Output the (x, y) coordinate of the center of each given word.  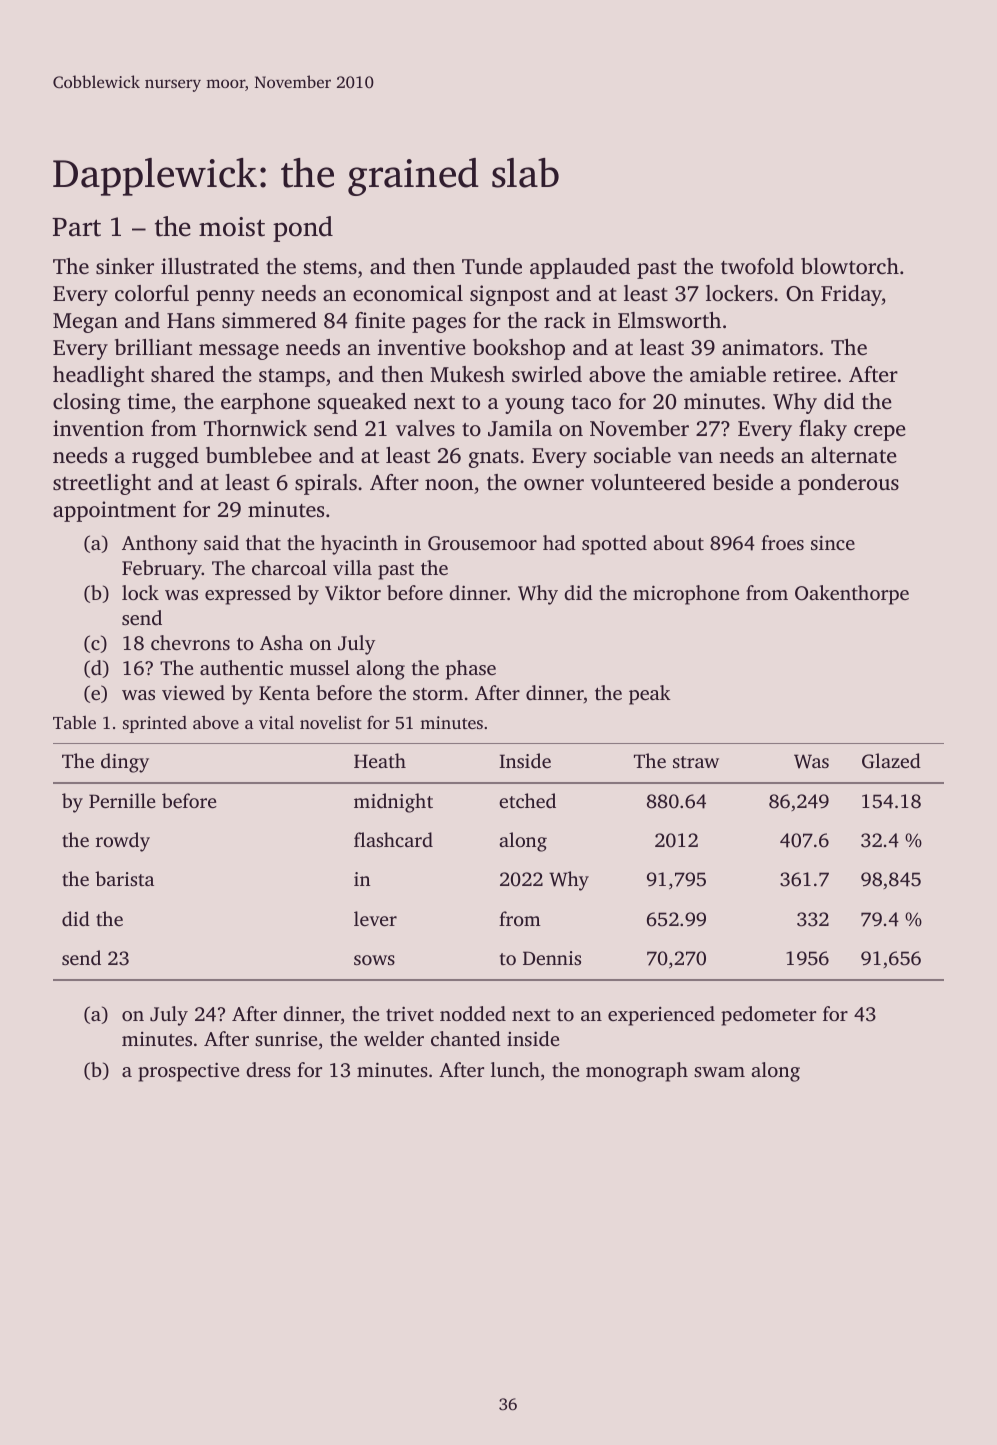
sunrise (286, 1039)
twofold (757, 266)
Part (76, 227)
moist (232, 227)
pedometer (768, 1016)
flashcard (393, 839)
